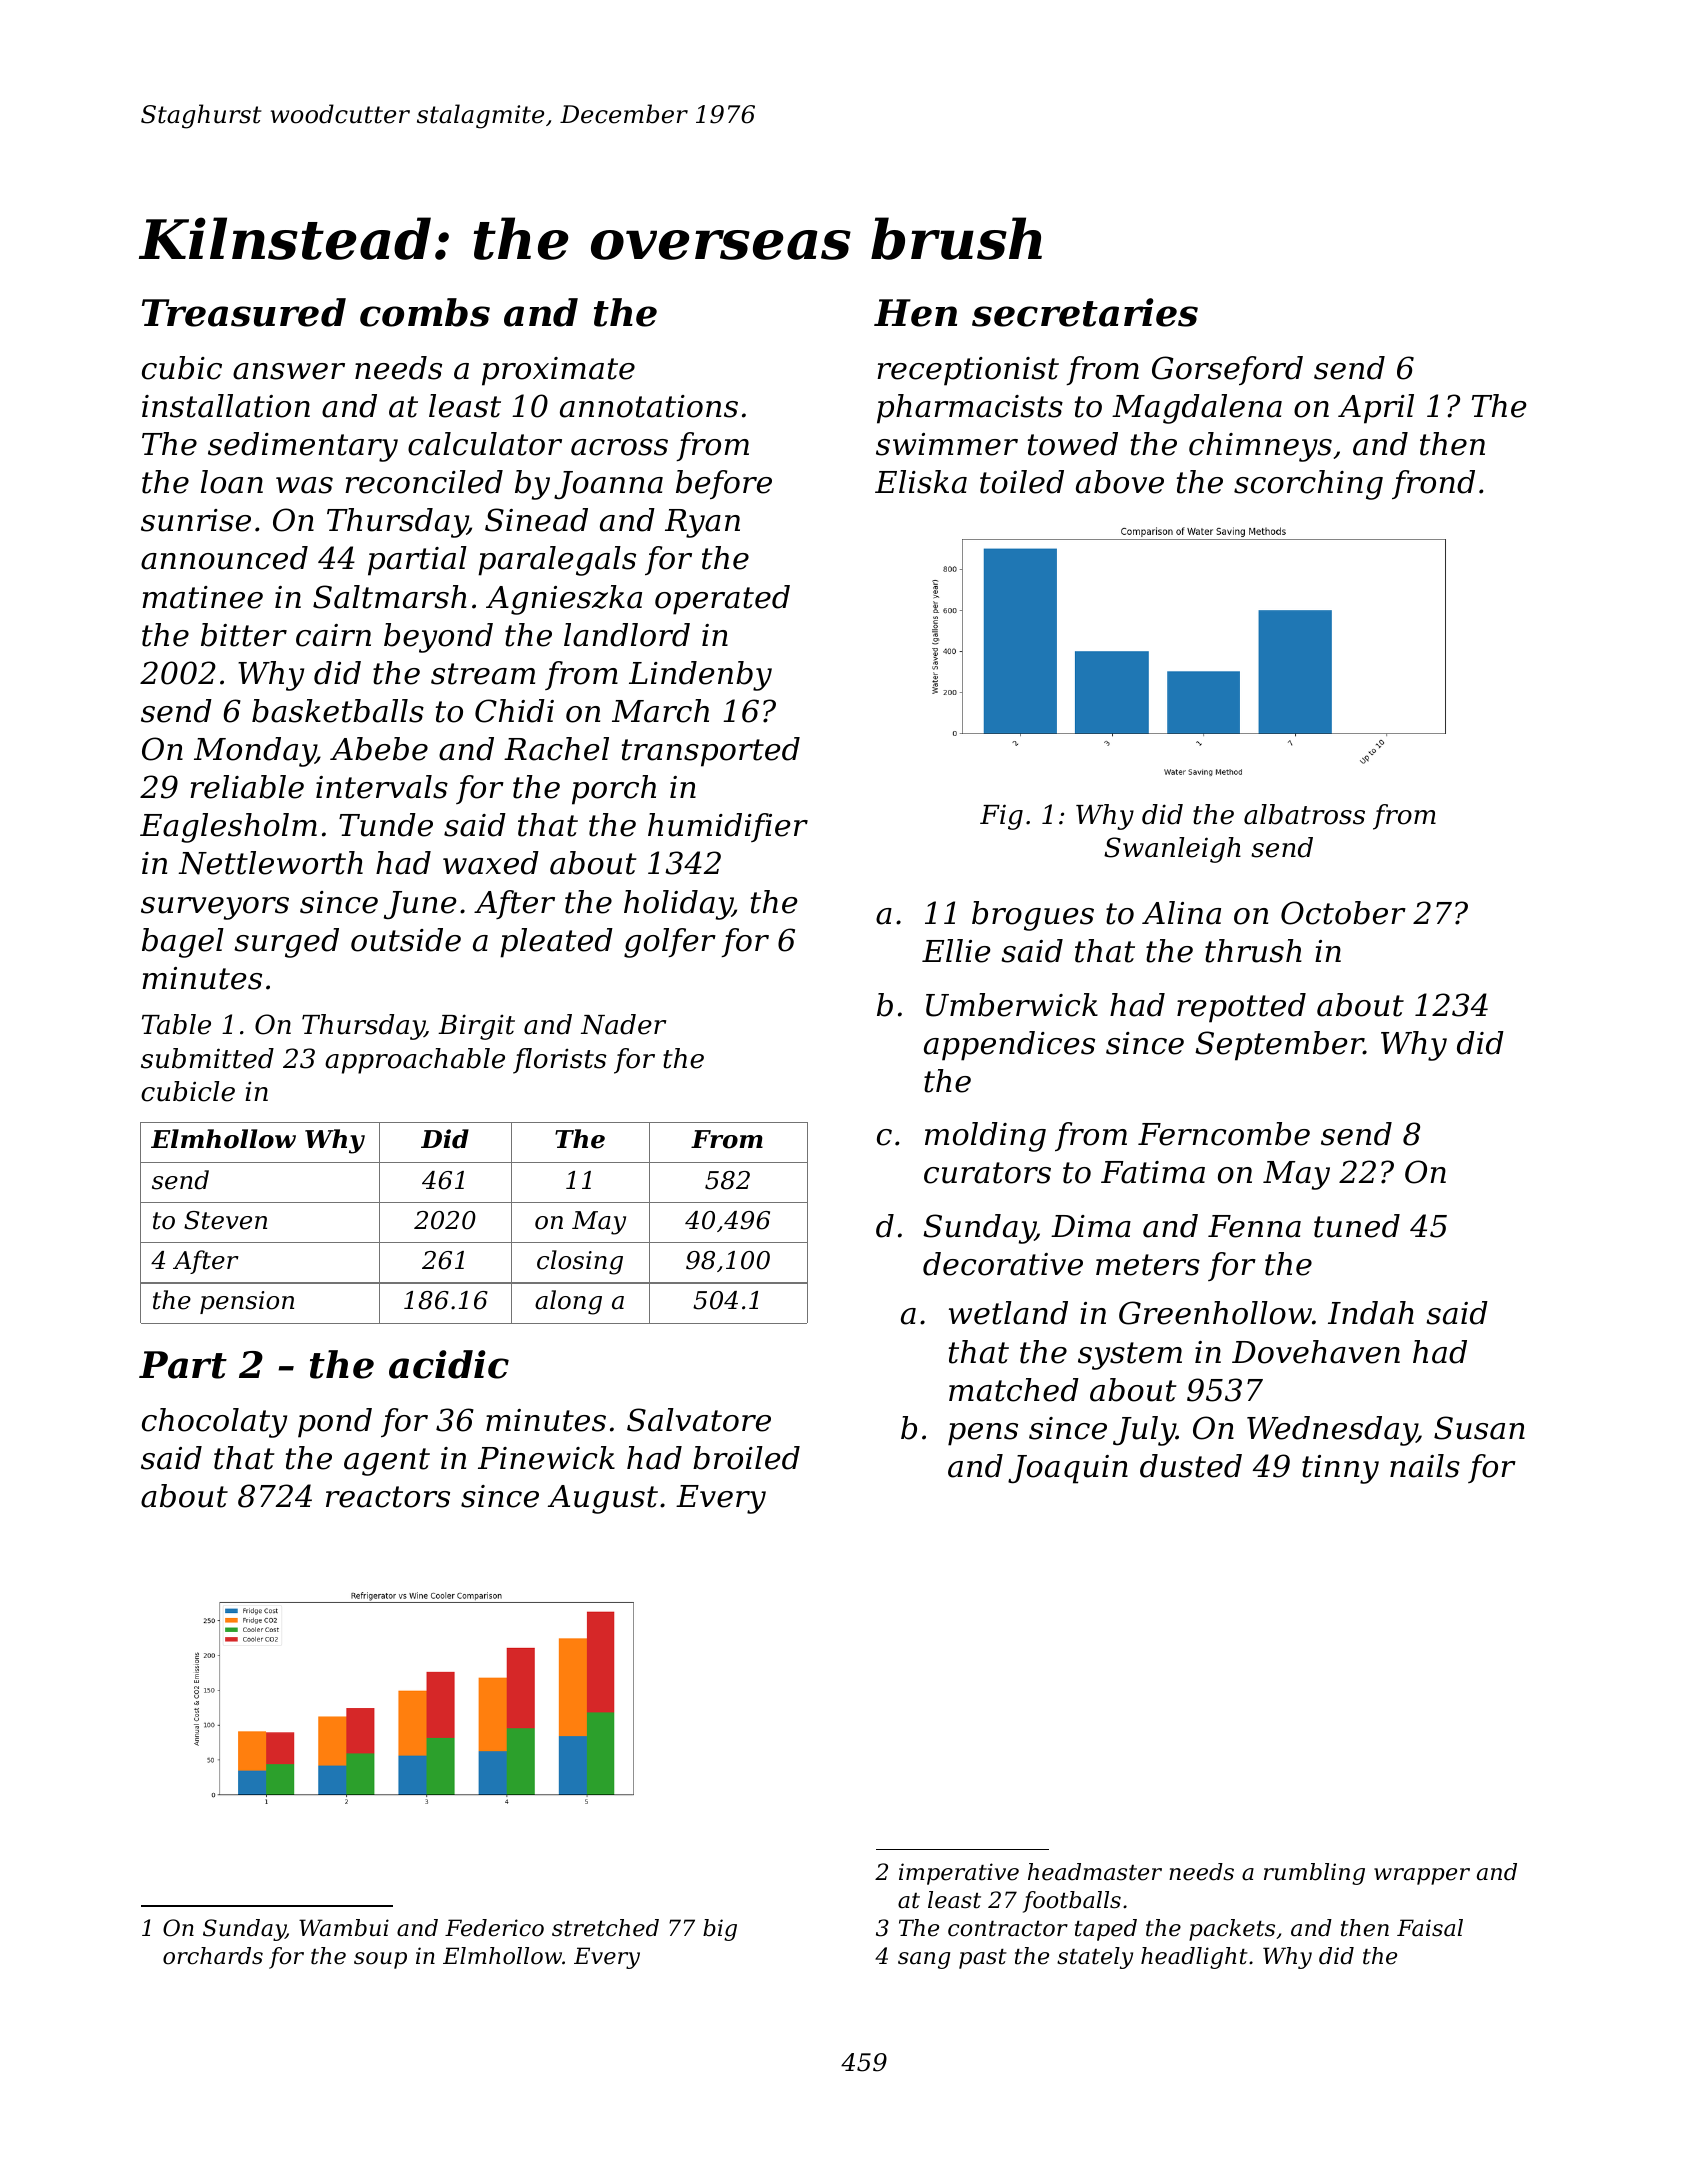 The width and height of the page is (1683, 2178). Describe the element at coordinates (1433, 484) in the page. I see `frond` at that location.
